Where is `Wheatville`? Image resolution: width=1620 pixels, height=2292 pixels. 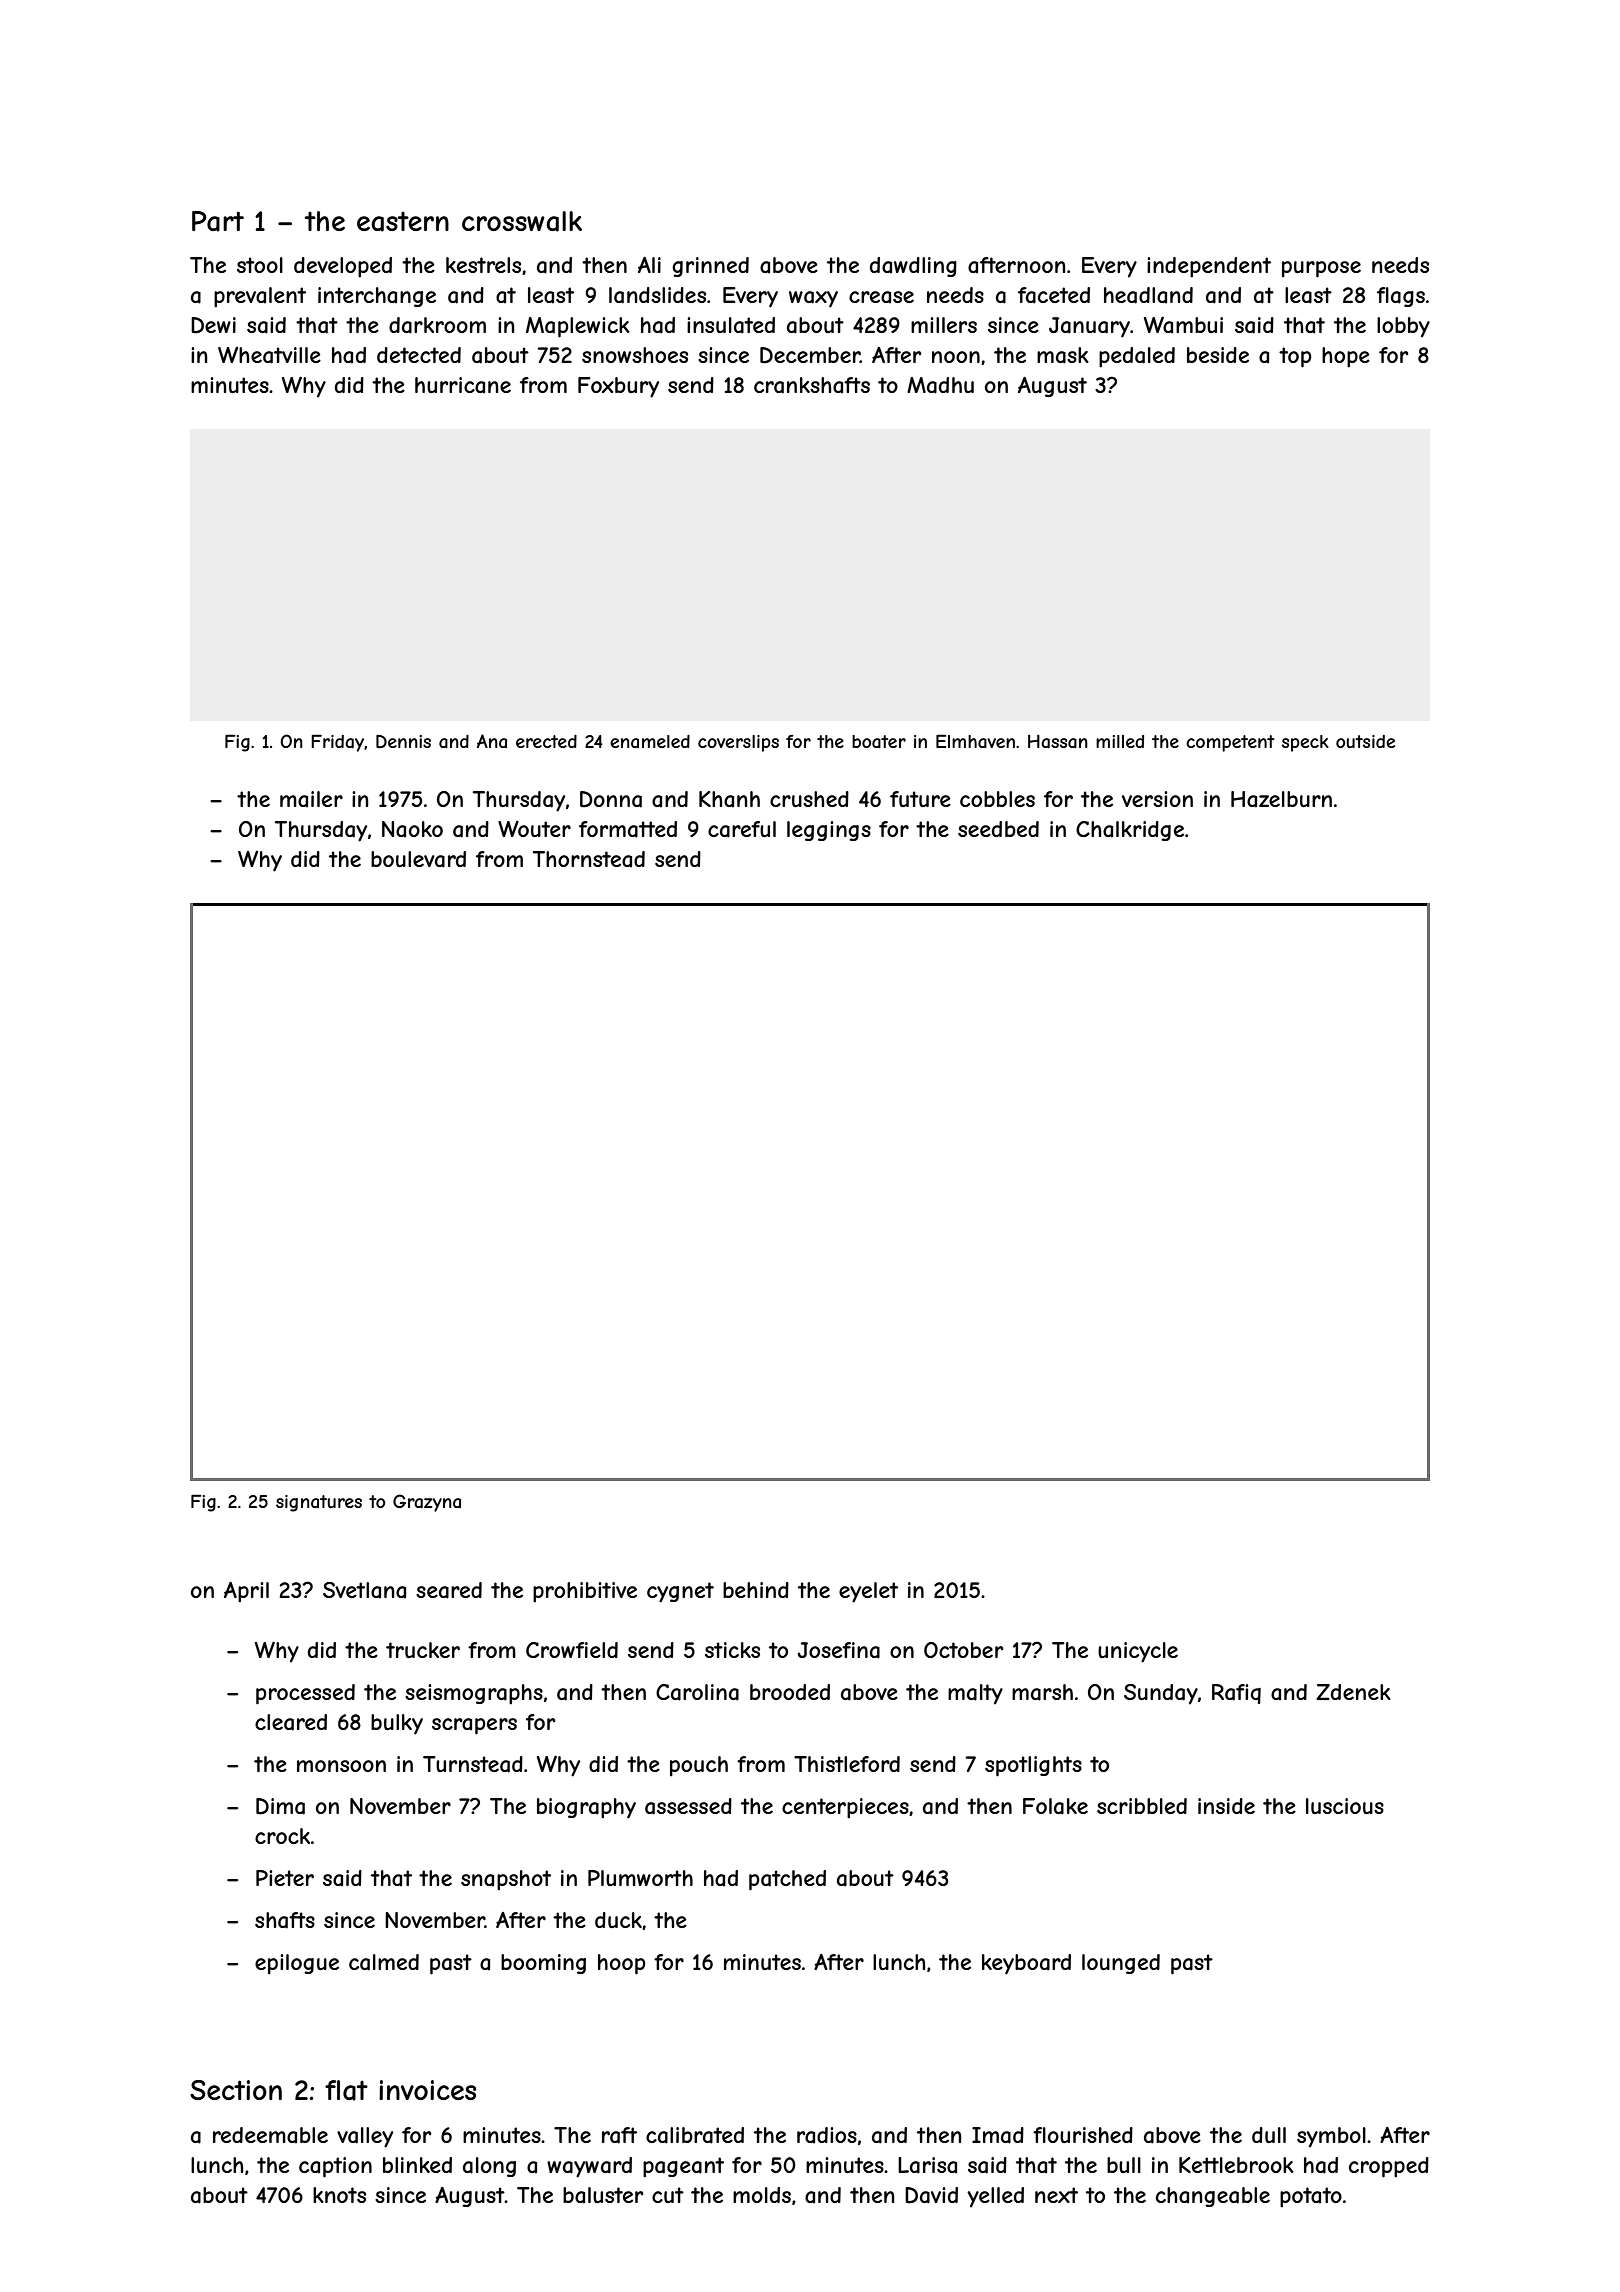
Wheatville is located at coordinates (269, 355).
